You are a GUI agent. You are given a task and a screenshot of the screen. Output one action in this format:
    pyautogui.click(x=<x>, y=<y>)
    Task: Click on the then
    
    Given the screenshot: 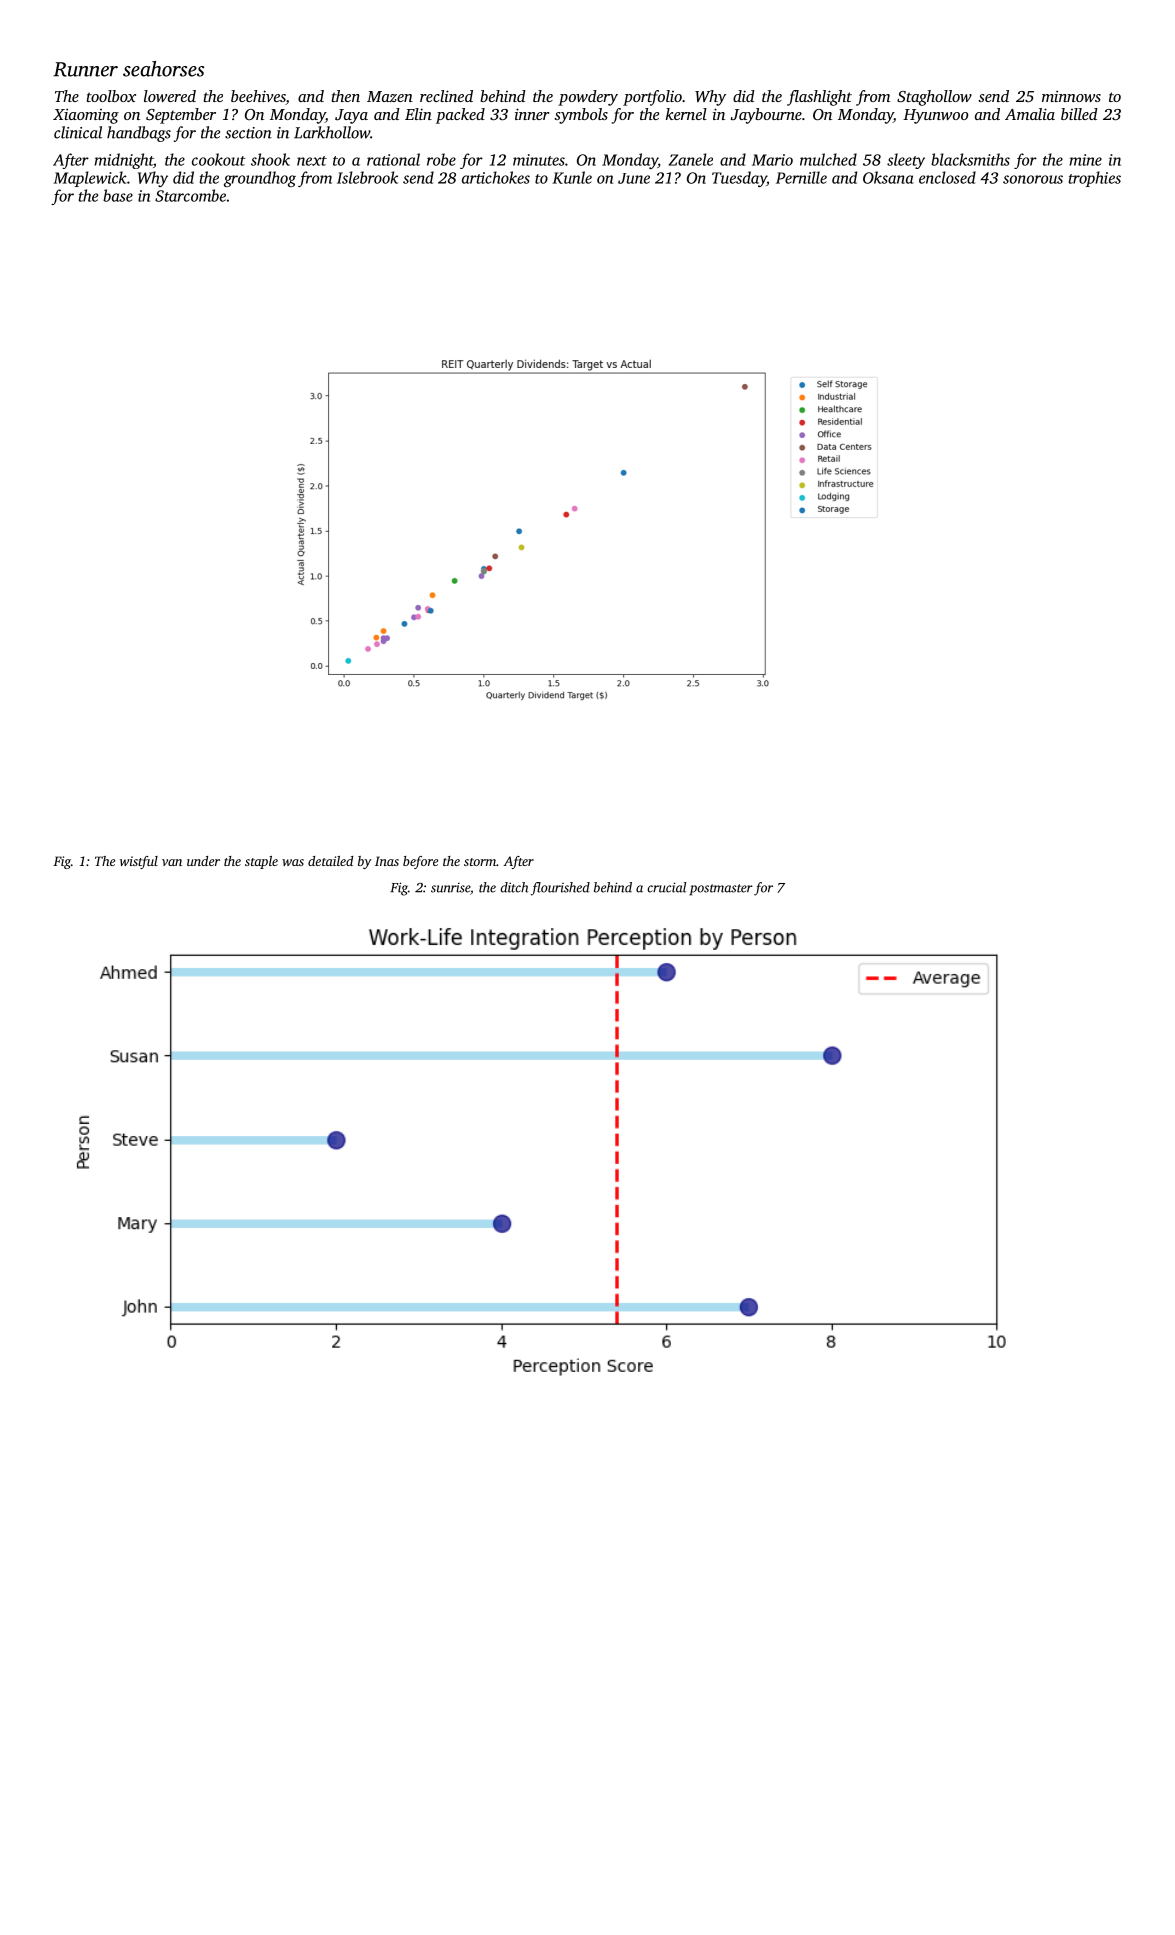 What is the action you would take?
    pyautogui.click(x=345, y=96)
